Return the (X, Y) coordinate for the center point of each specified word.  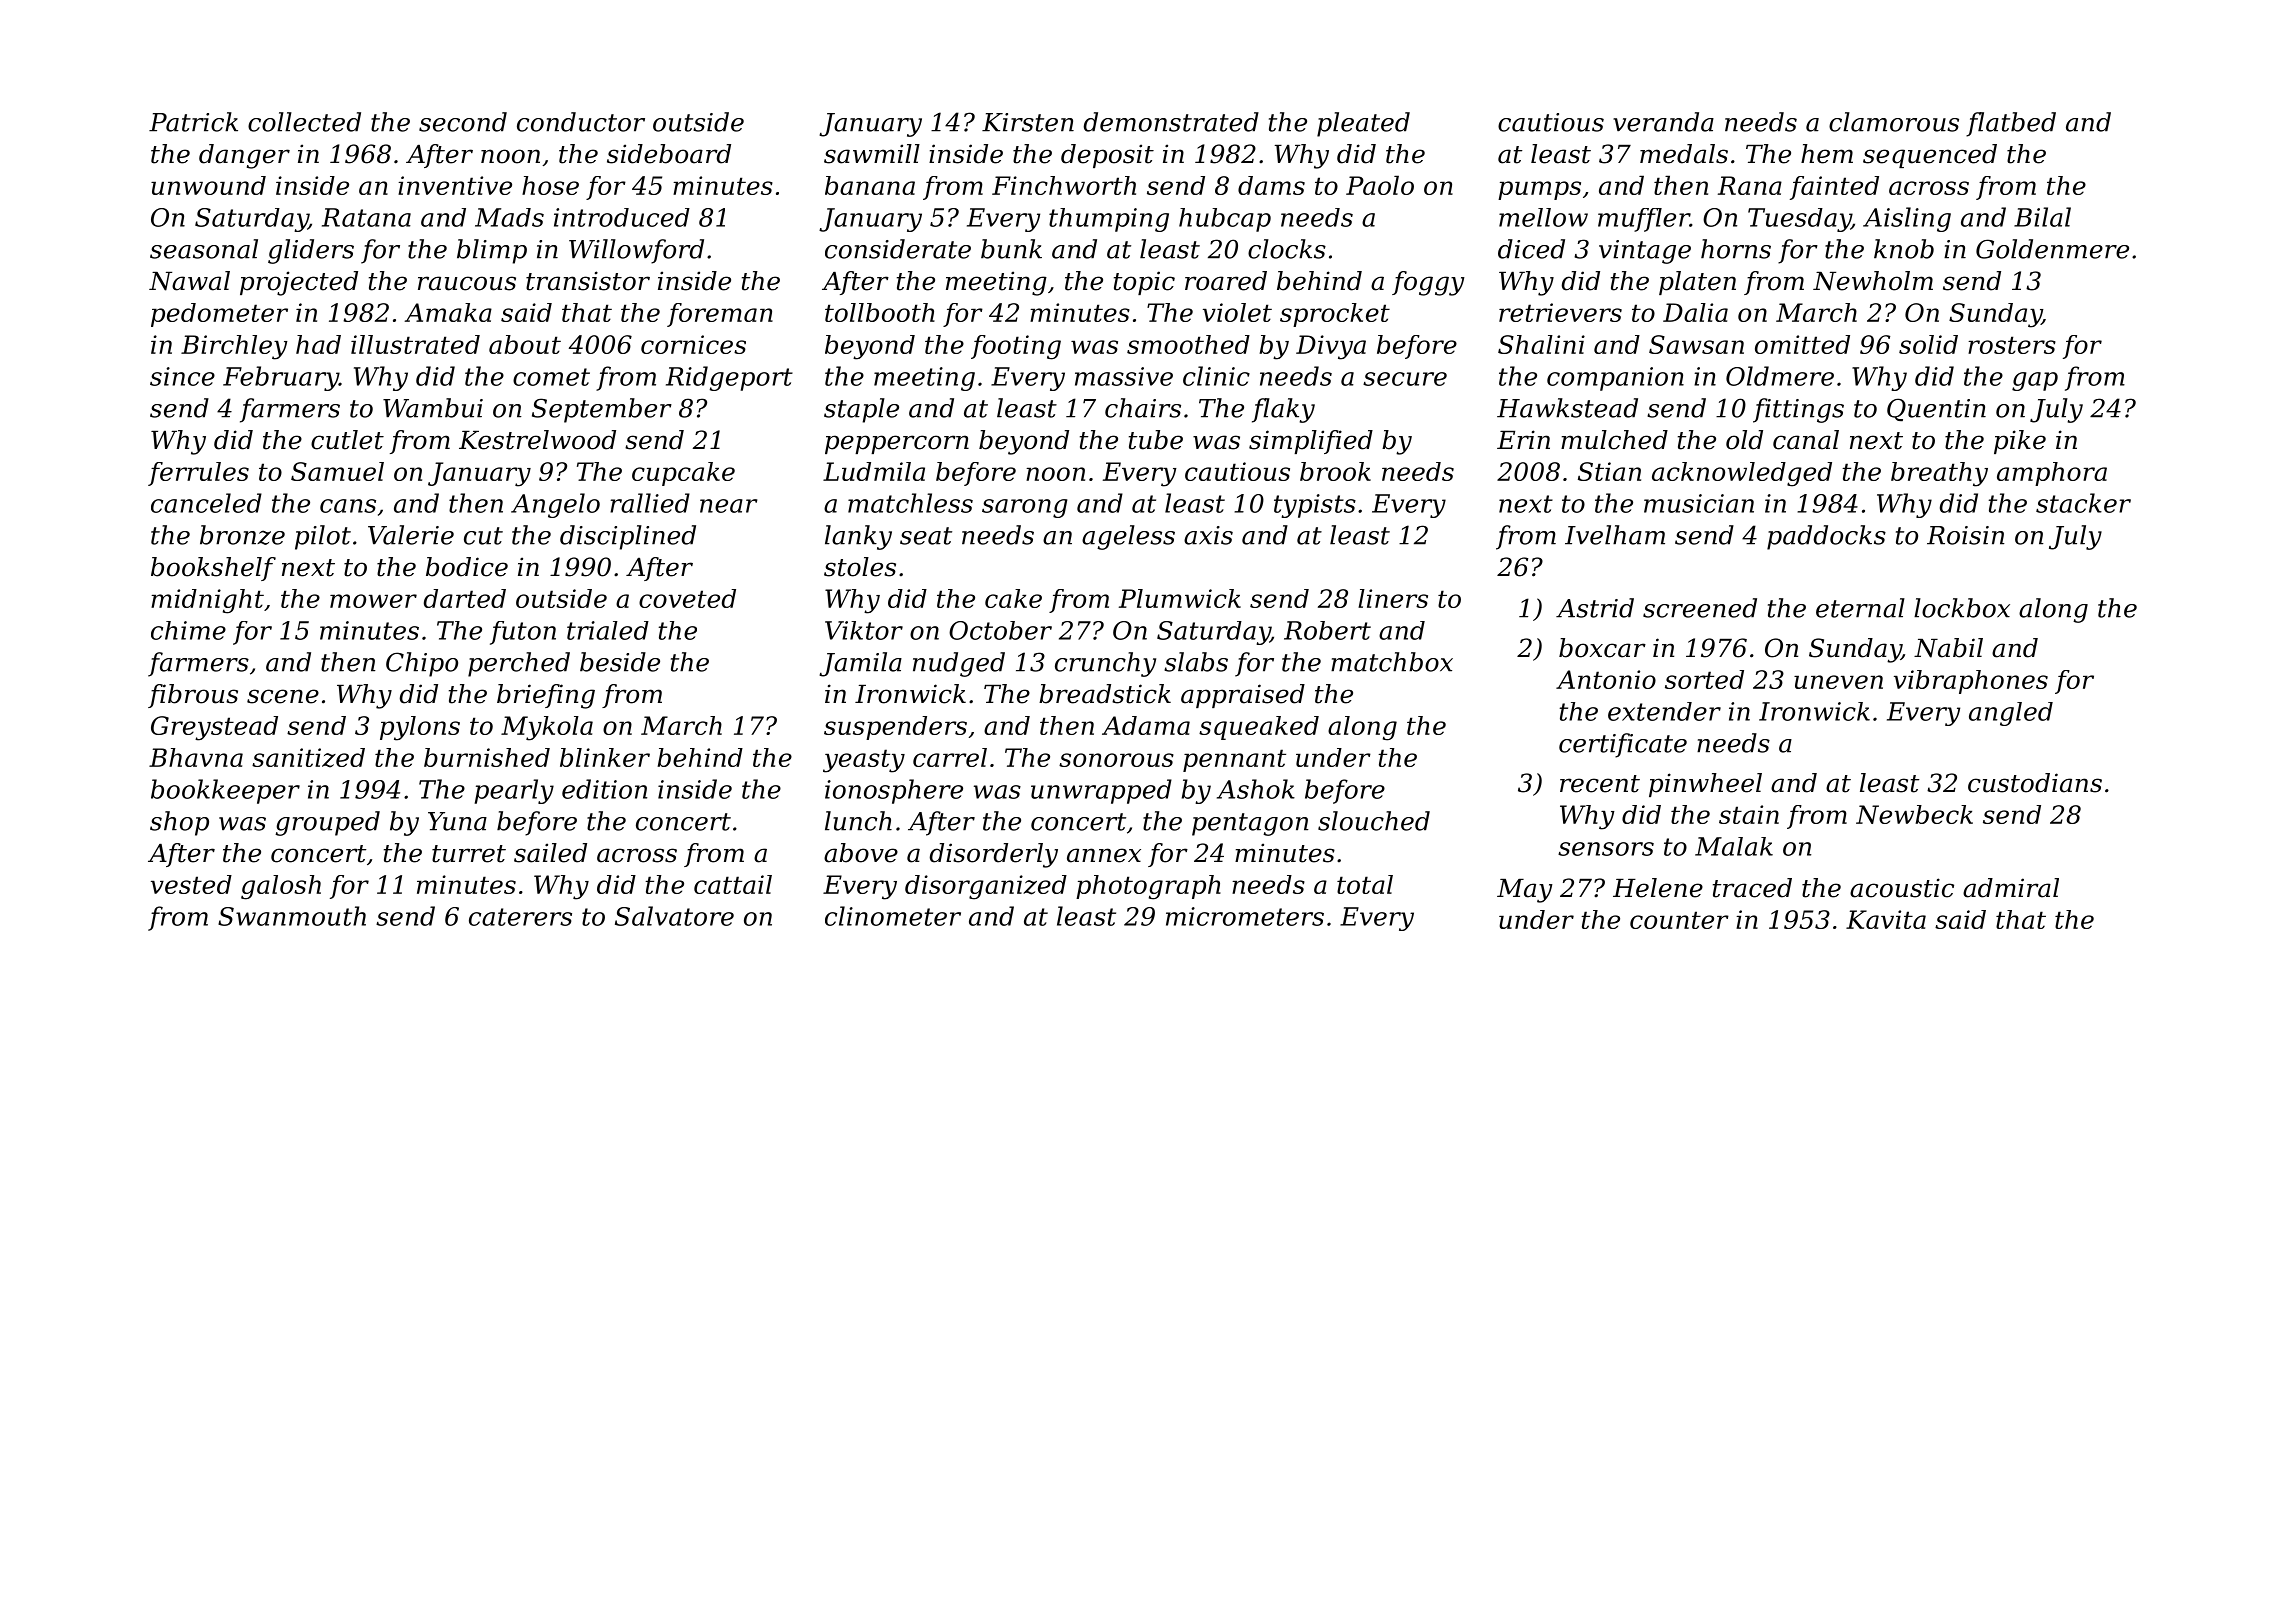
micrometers (1245, 916)
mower (373, 601)
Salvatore (674, 916)
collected (304, 122)
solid (1928, 344)
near (728, 506)
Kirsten (1028, 122)
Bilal (2042, 217)
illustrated (415, 344)
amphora (2052, 474)
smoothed (1188, 344)
